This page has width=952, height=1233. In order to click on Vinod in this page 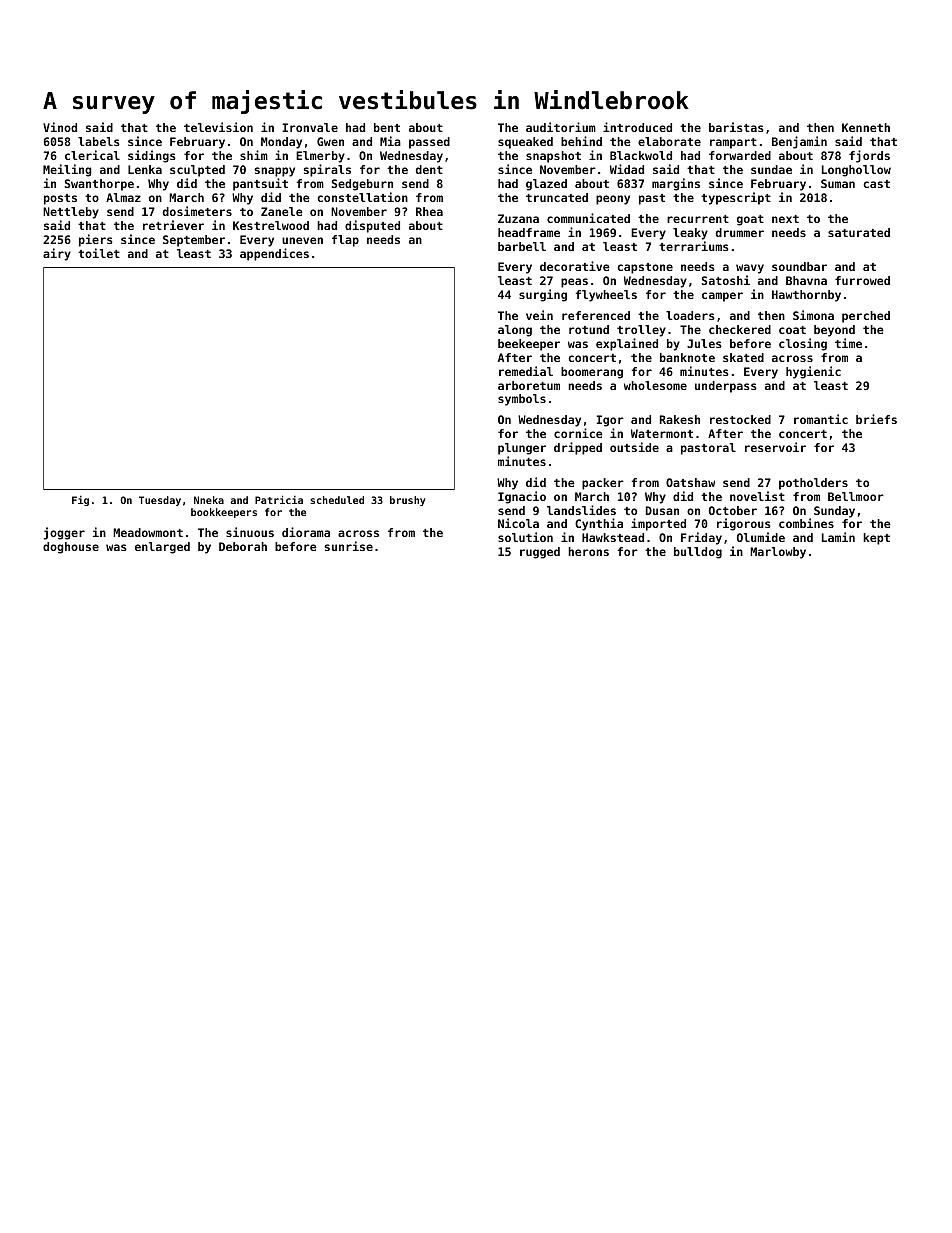, I will do `click(60, 127)`.
